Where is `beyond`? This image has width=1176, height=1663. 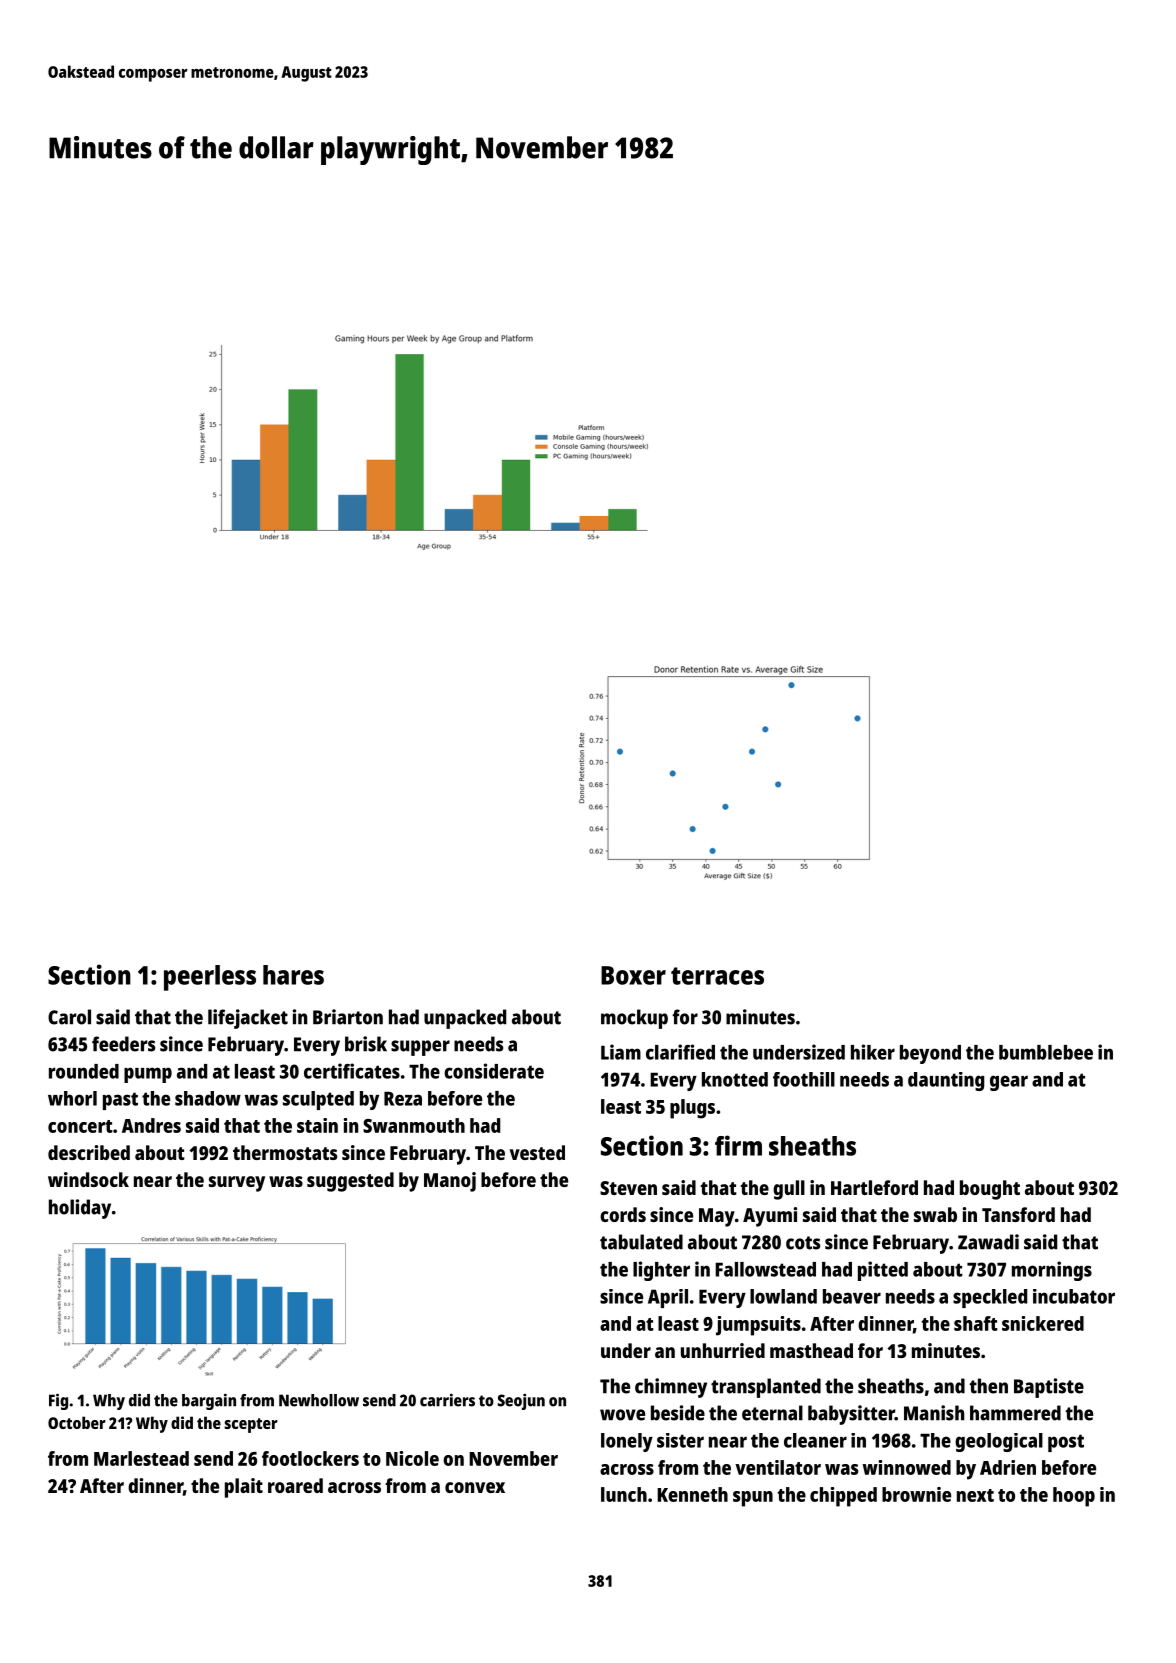
beyond is located at coordinates (930, 1054).
